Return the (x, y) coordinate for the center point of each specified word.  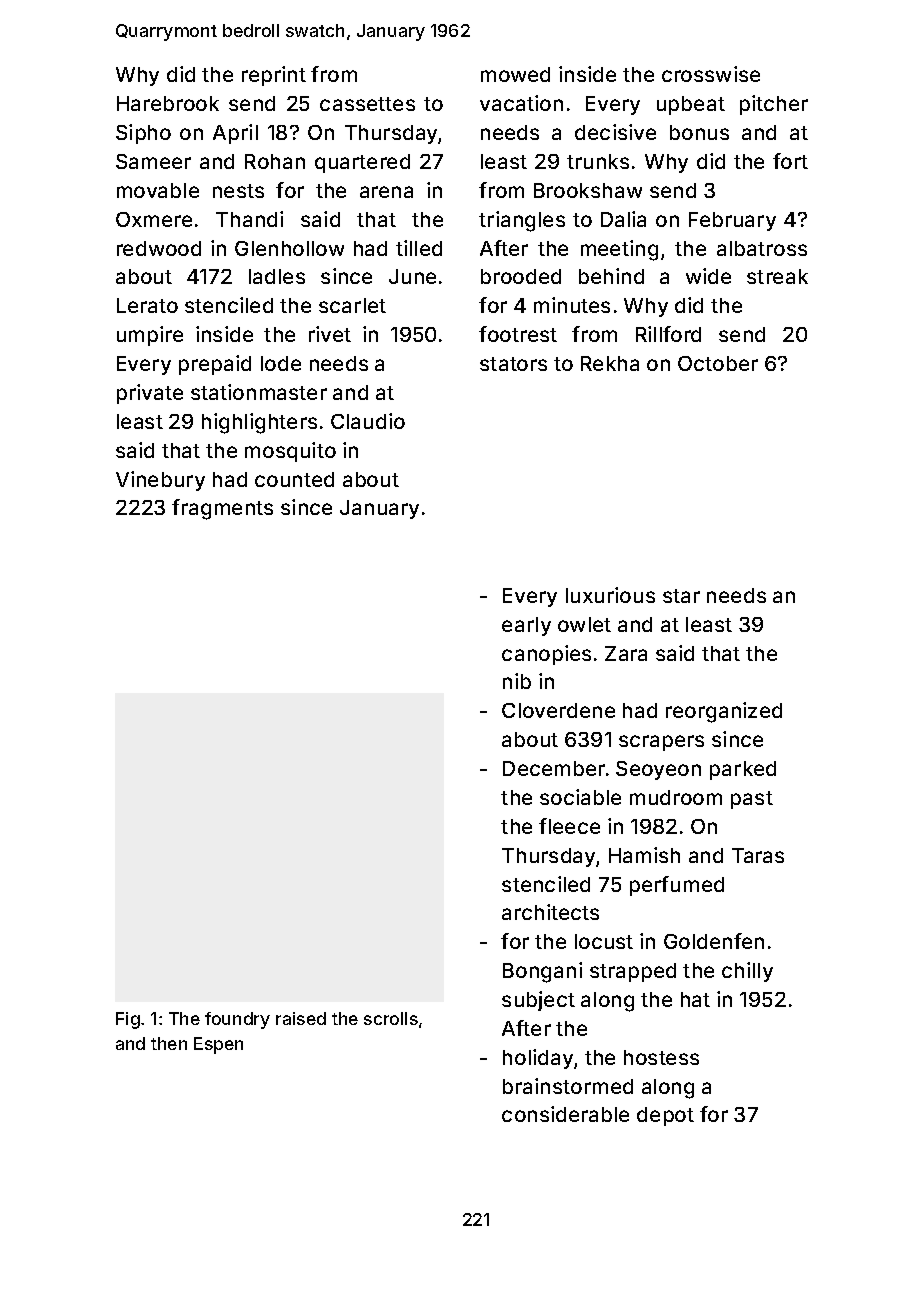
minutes (572, 305)
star (681, 596)
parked (743, 770)
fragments (222, 509)
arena (386, 192)
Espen (218, 1045)
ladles (277, 276)
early (526, 626)
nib (517, 681)
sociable (580, 797)
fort (790, 161)
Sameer (153, 161)
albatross (762, 248)
